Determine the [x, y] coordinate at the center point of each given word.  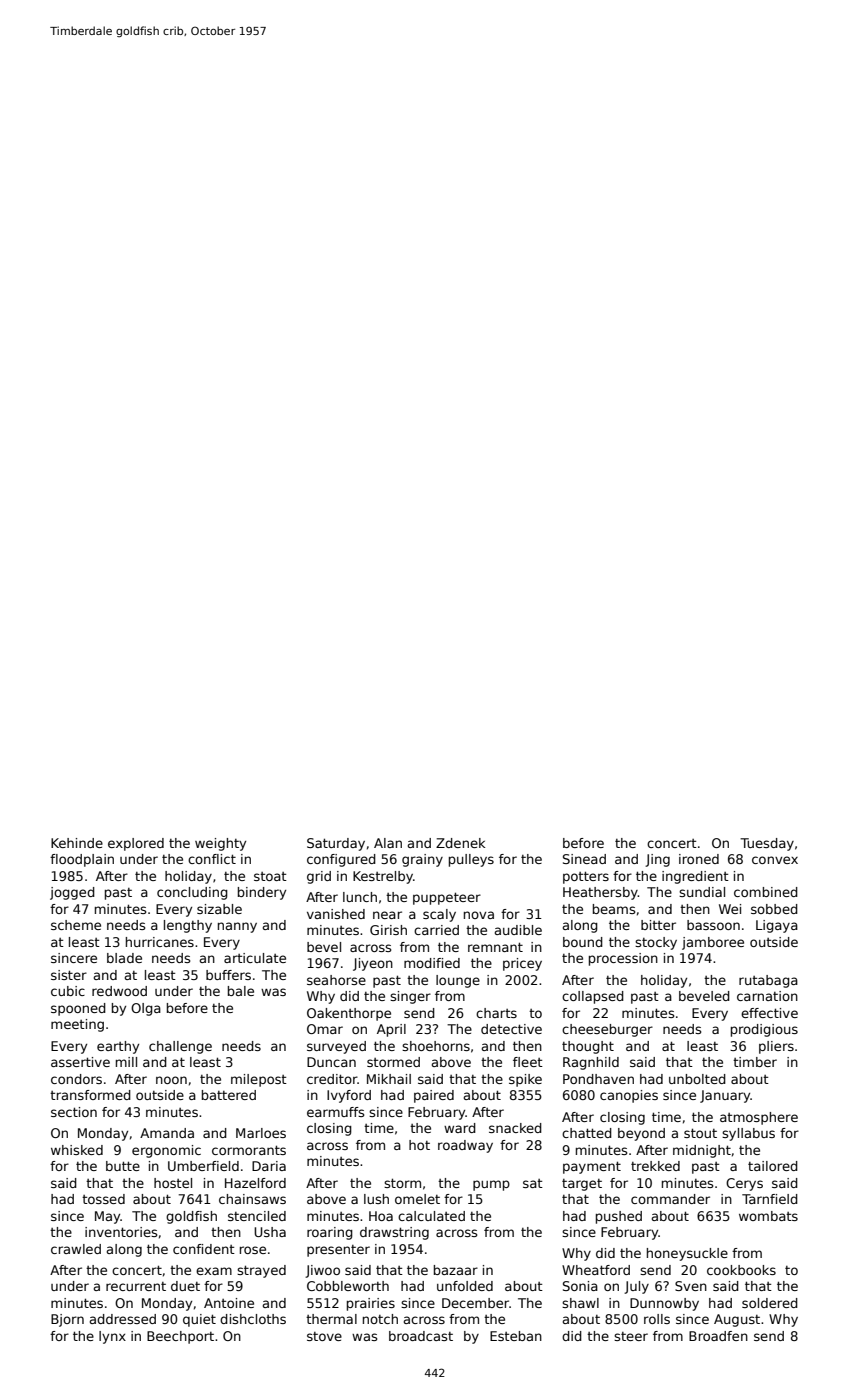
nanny [237, 927]
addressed [122, 1319]
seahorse [336, 980]
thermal [331, 1319]
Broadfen [718, 1336]
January [725, 1096]
